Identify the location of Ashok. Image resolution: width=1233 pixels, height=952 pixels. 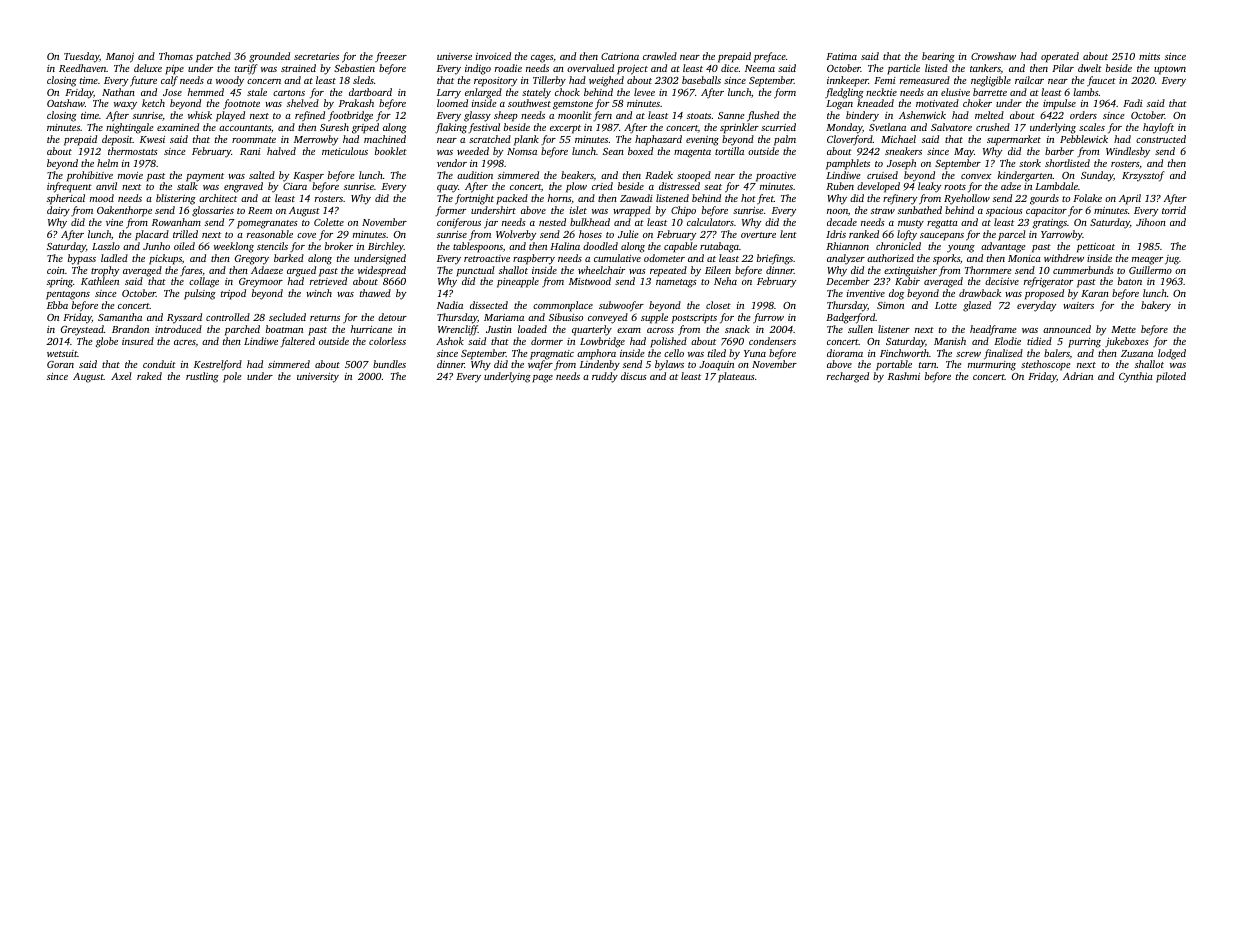
(450, 341).
